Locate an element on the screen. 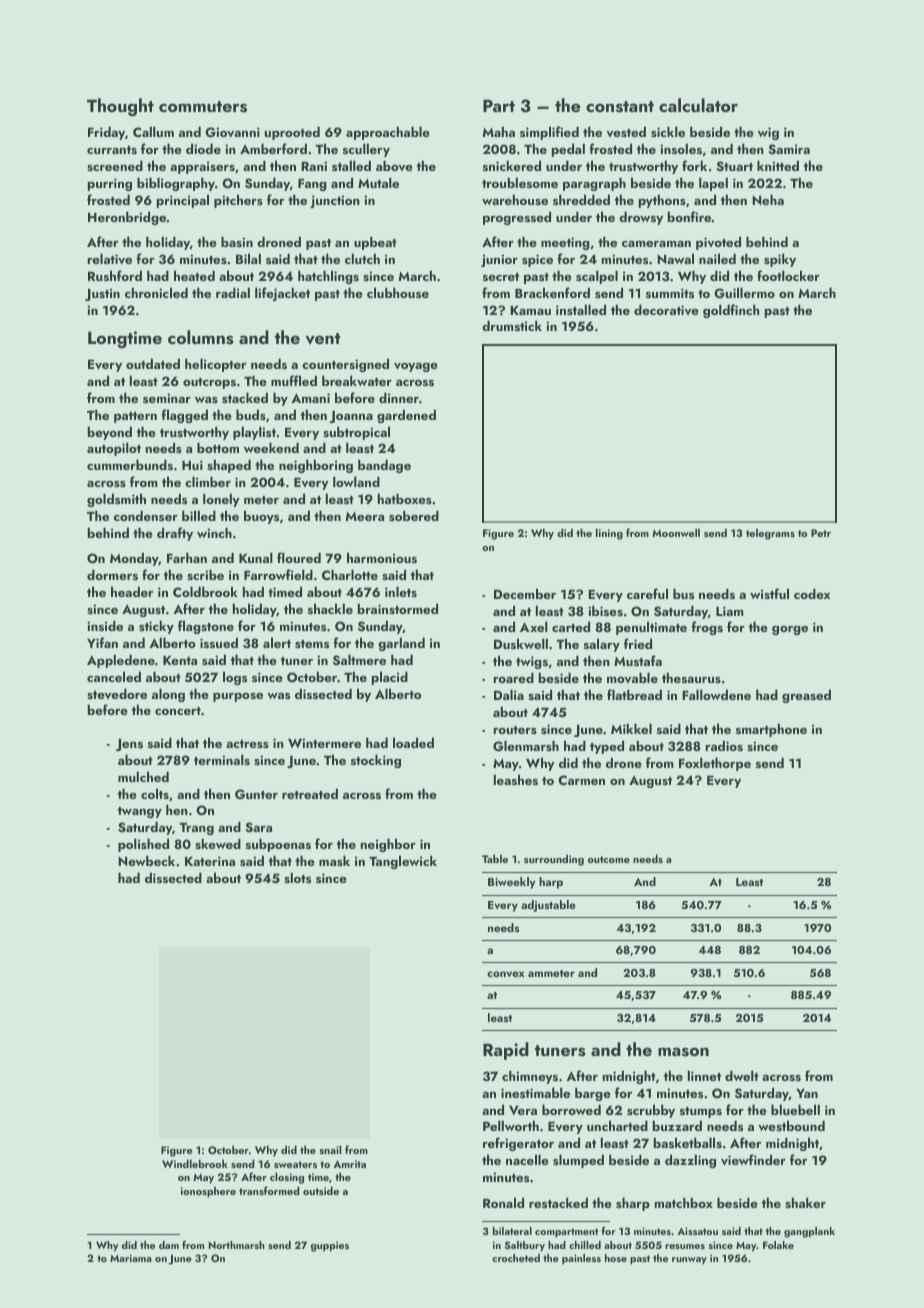 The height and width of the screenshot is (1308, 924). stocking is located at coordinates (376, 761).
